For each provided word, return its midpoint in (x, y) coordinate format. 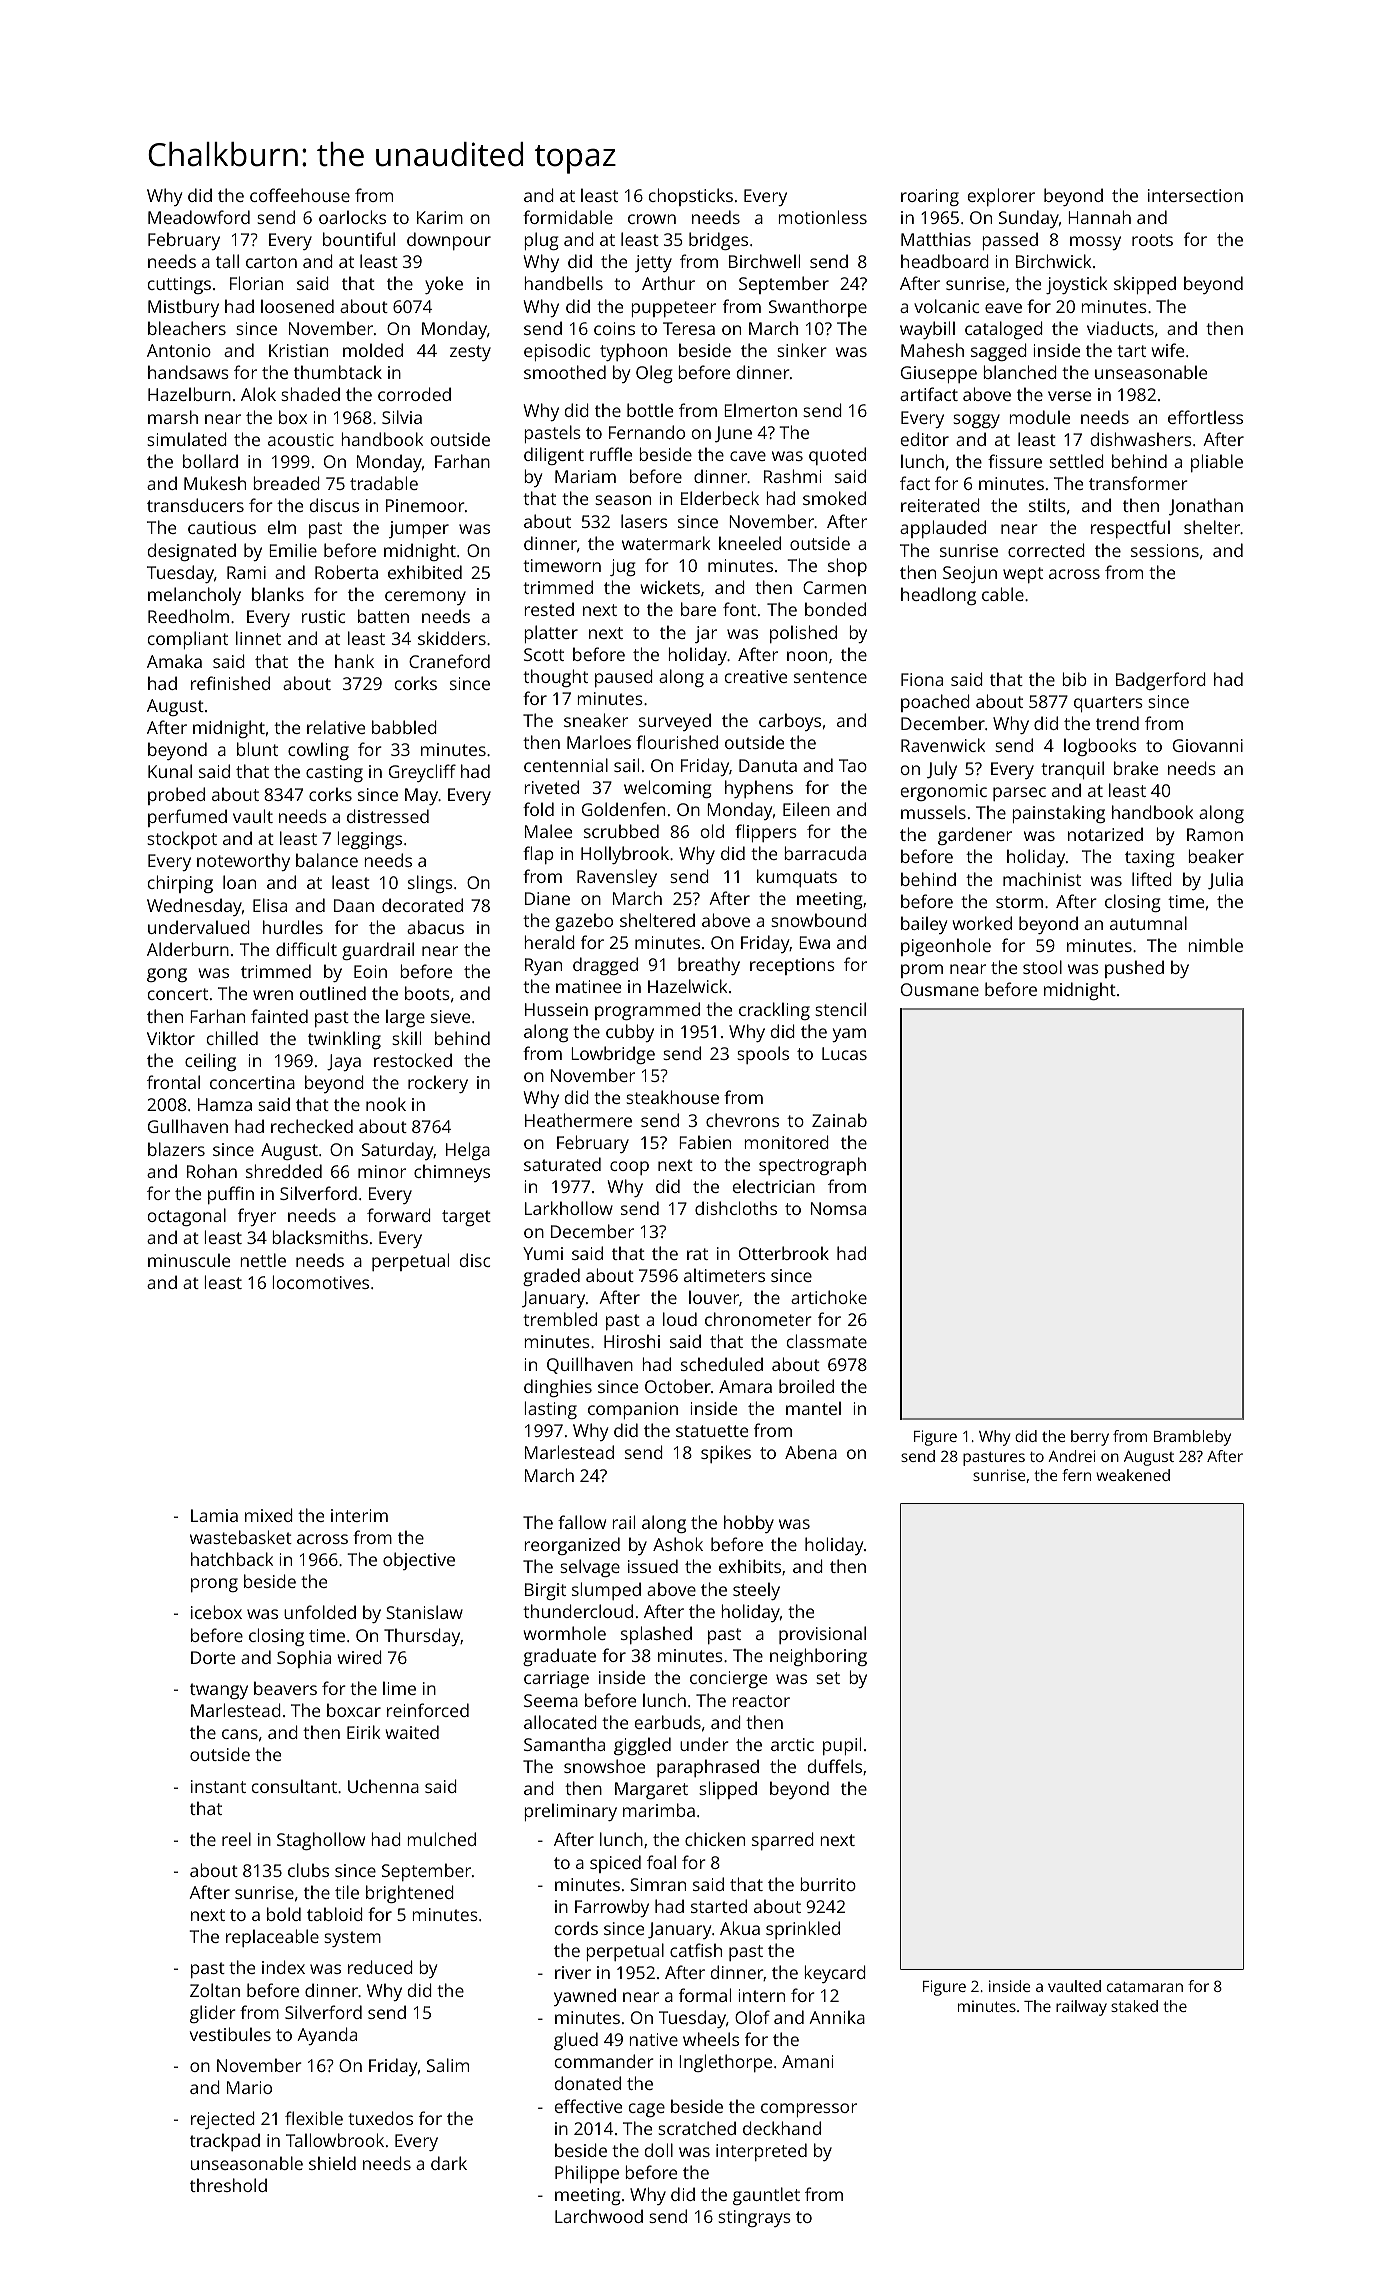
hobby (749, 1524)
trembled (560, 1319)
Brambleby (1192, 1438)
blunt (257, 749)
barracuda (825, 853)
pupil (842, 1746)
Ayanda (327, 2036)
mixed (269, 1515)
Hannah (1099, 217)
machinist (1042, 879)
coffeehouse (300, 195)
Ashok (678, 1544)
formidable (568, 217)
